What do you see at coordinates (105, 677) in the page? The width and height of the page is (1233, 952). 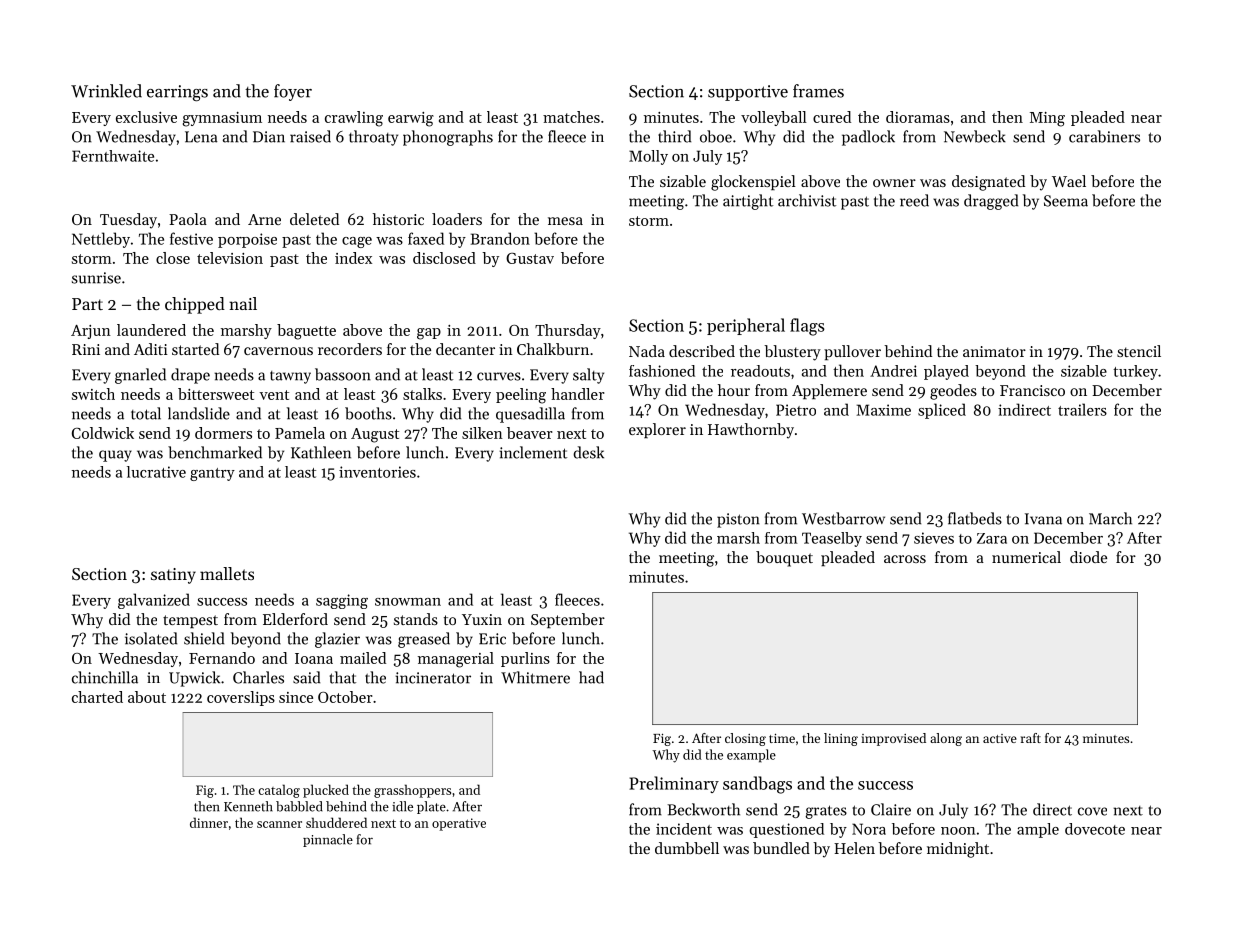 I see `chinchilla` at bounding box center [105, 677].
